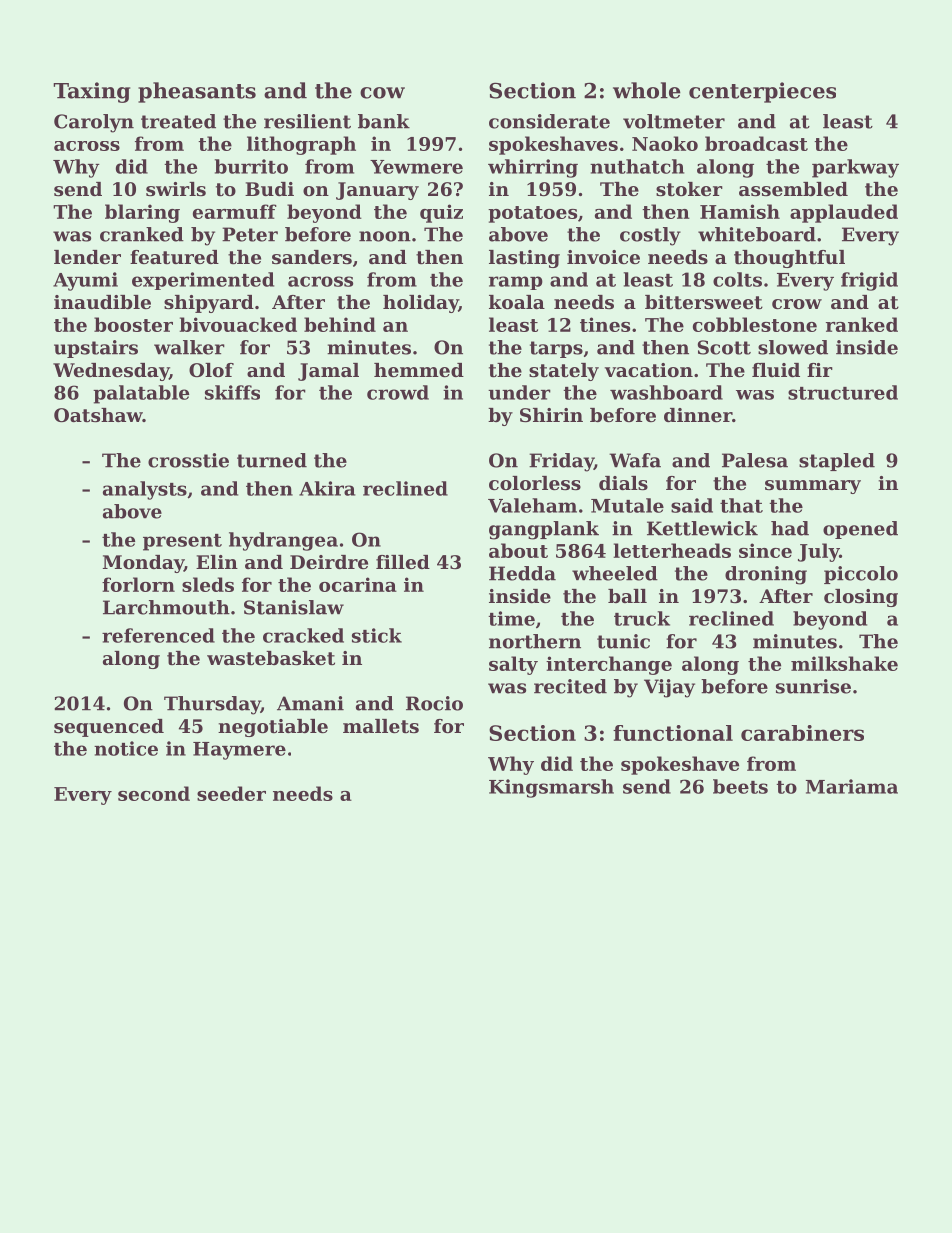  I want to click on analysts, so click(145, 490).
